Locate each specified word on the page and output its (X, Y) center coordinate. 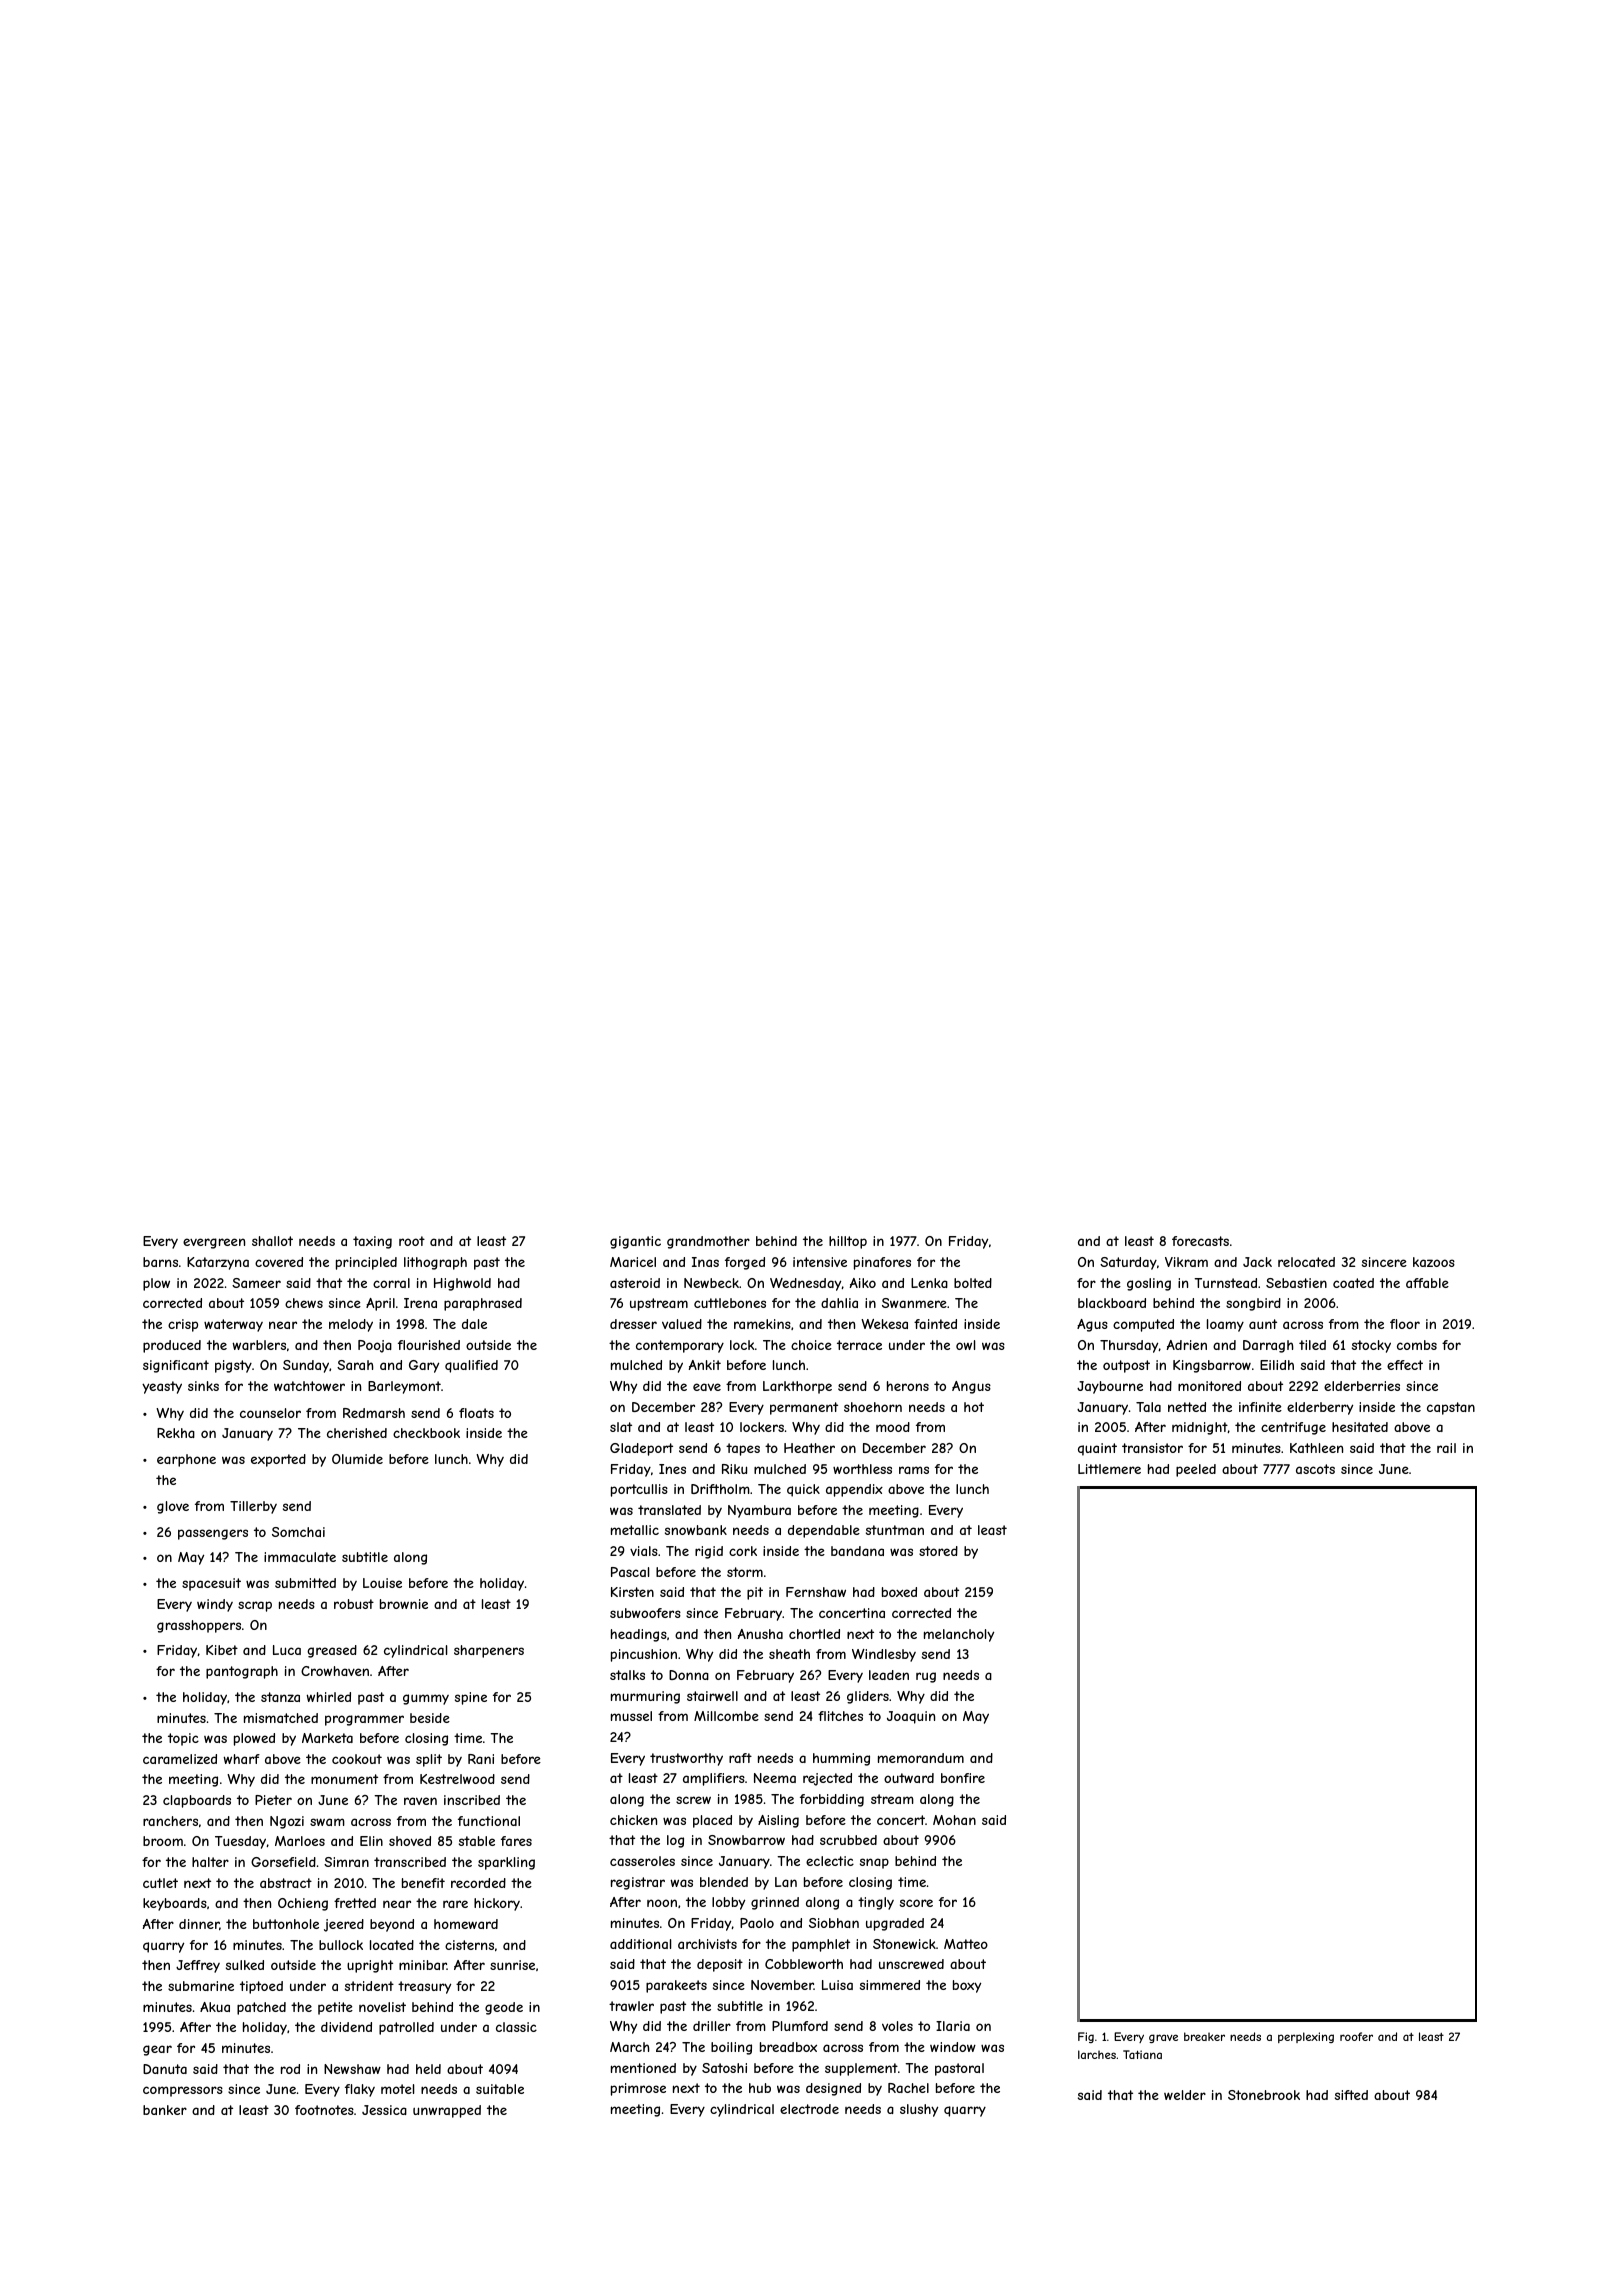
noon (662, 1903)
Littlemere (1109, 1469)
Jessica (384, 2110)
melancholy (959, 1635)
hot (974, 1407)
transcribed (410, 1862)
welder (1185, 2095)
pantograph (242, 1672)
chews (304, 1303)
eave (707, 1387)
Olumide (357, 1459)
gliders (868, 1697)
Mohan (954, 1820)
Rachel (908, 2088)
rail (1446, 1448)
